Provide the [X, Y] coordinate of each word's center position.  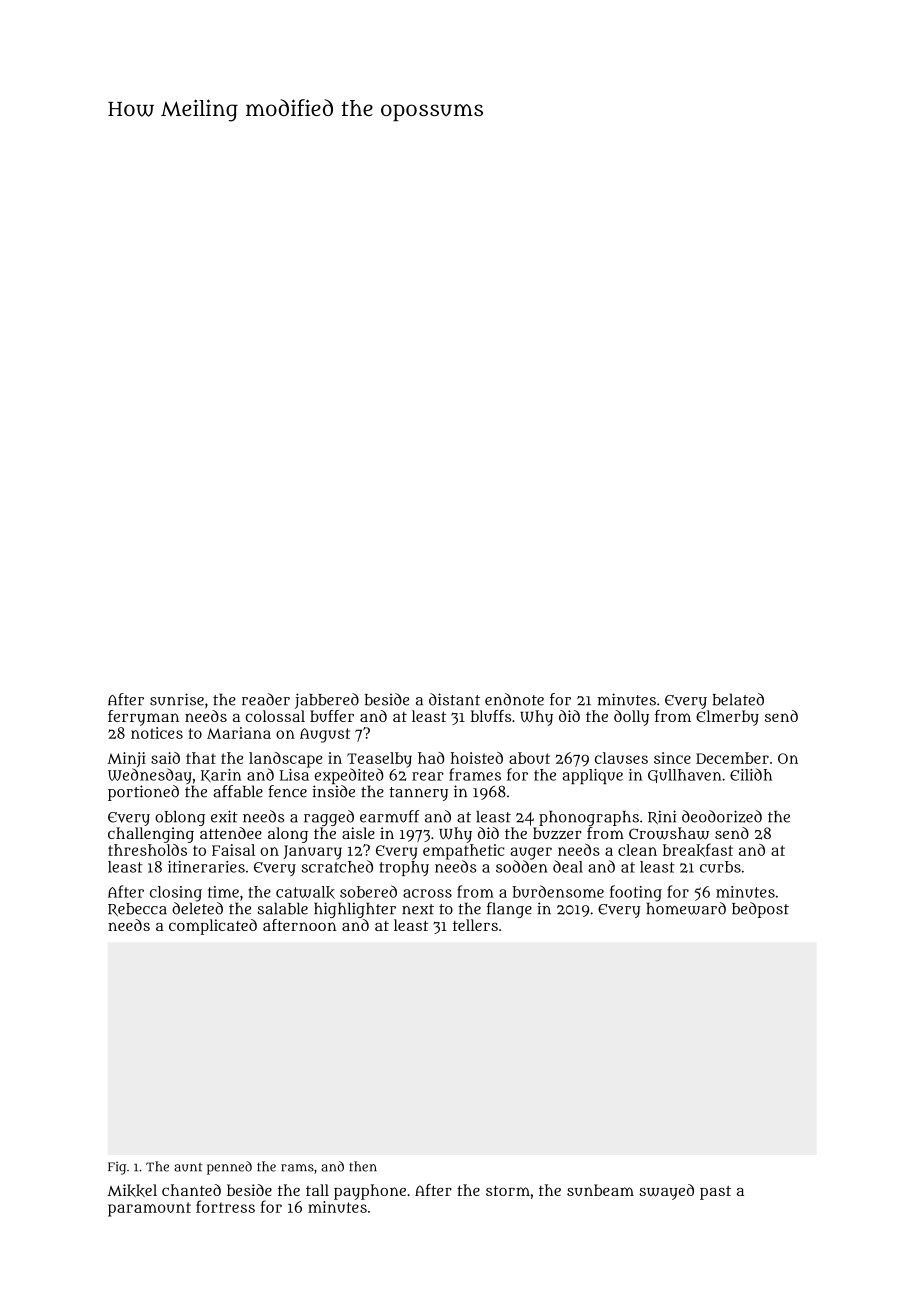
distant [454, 699]
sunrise [177, 699]
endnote [514, 699]
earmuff [390, 816]
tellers [475, 925]
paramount [149, 1209]
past [715, 1193]
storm [508, 1191]
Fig [117, 1168]
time [223, 892]
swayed [666, 1192]
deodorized [722, 816]
